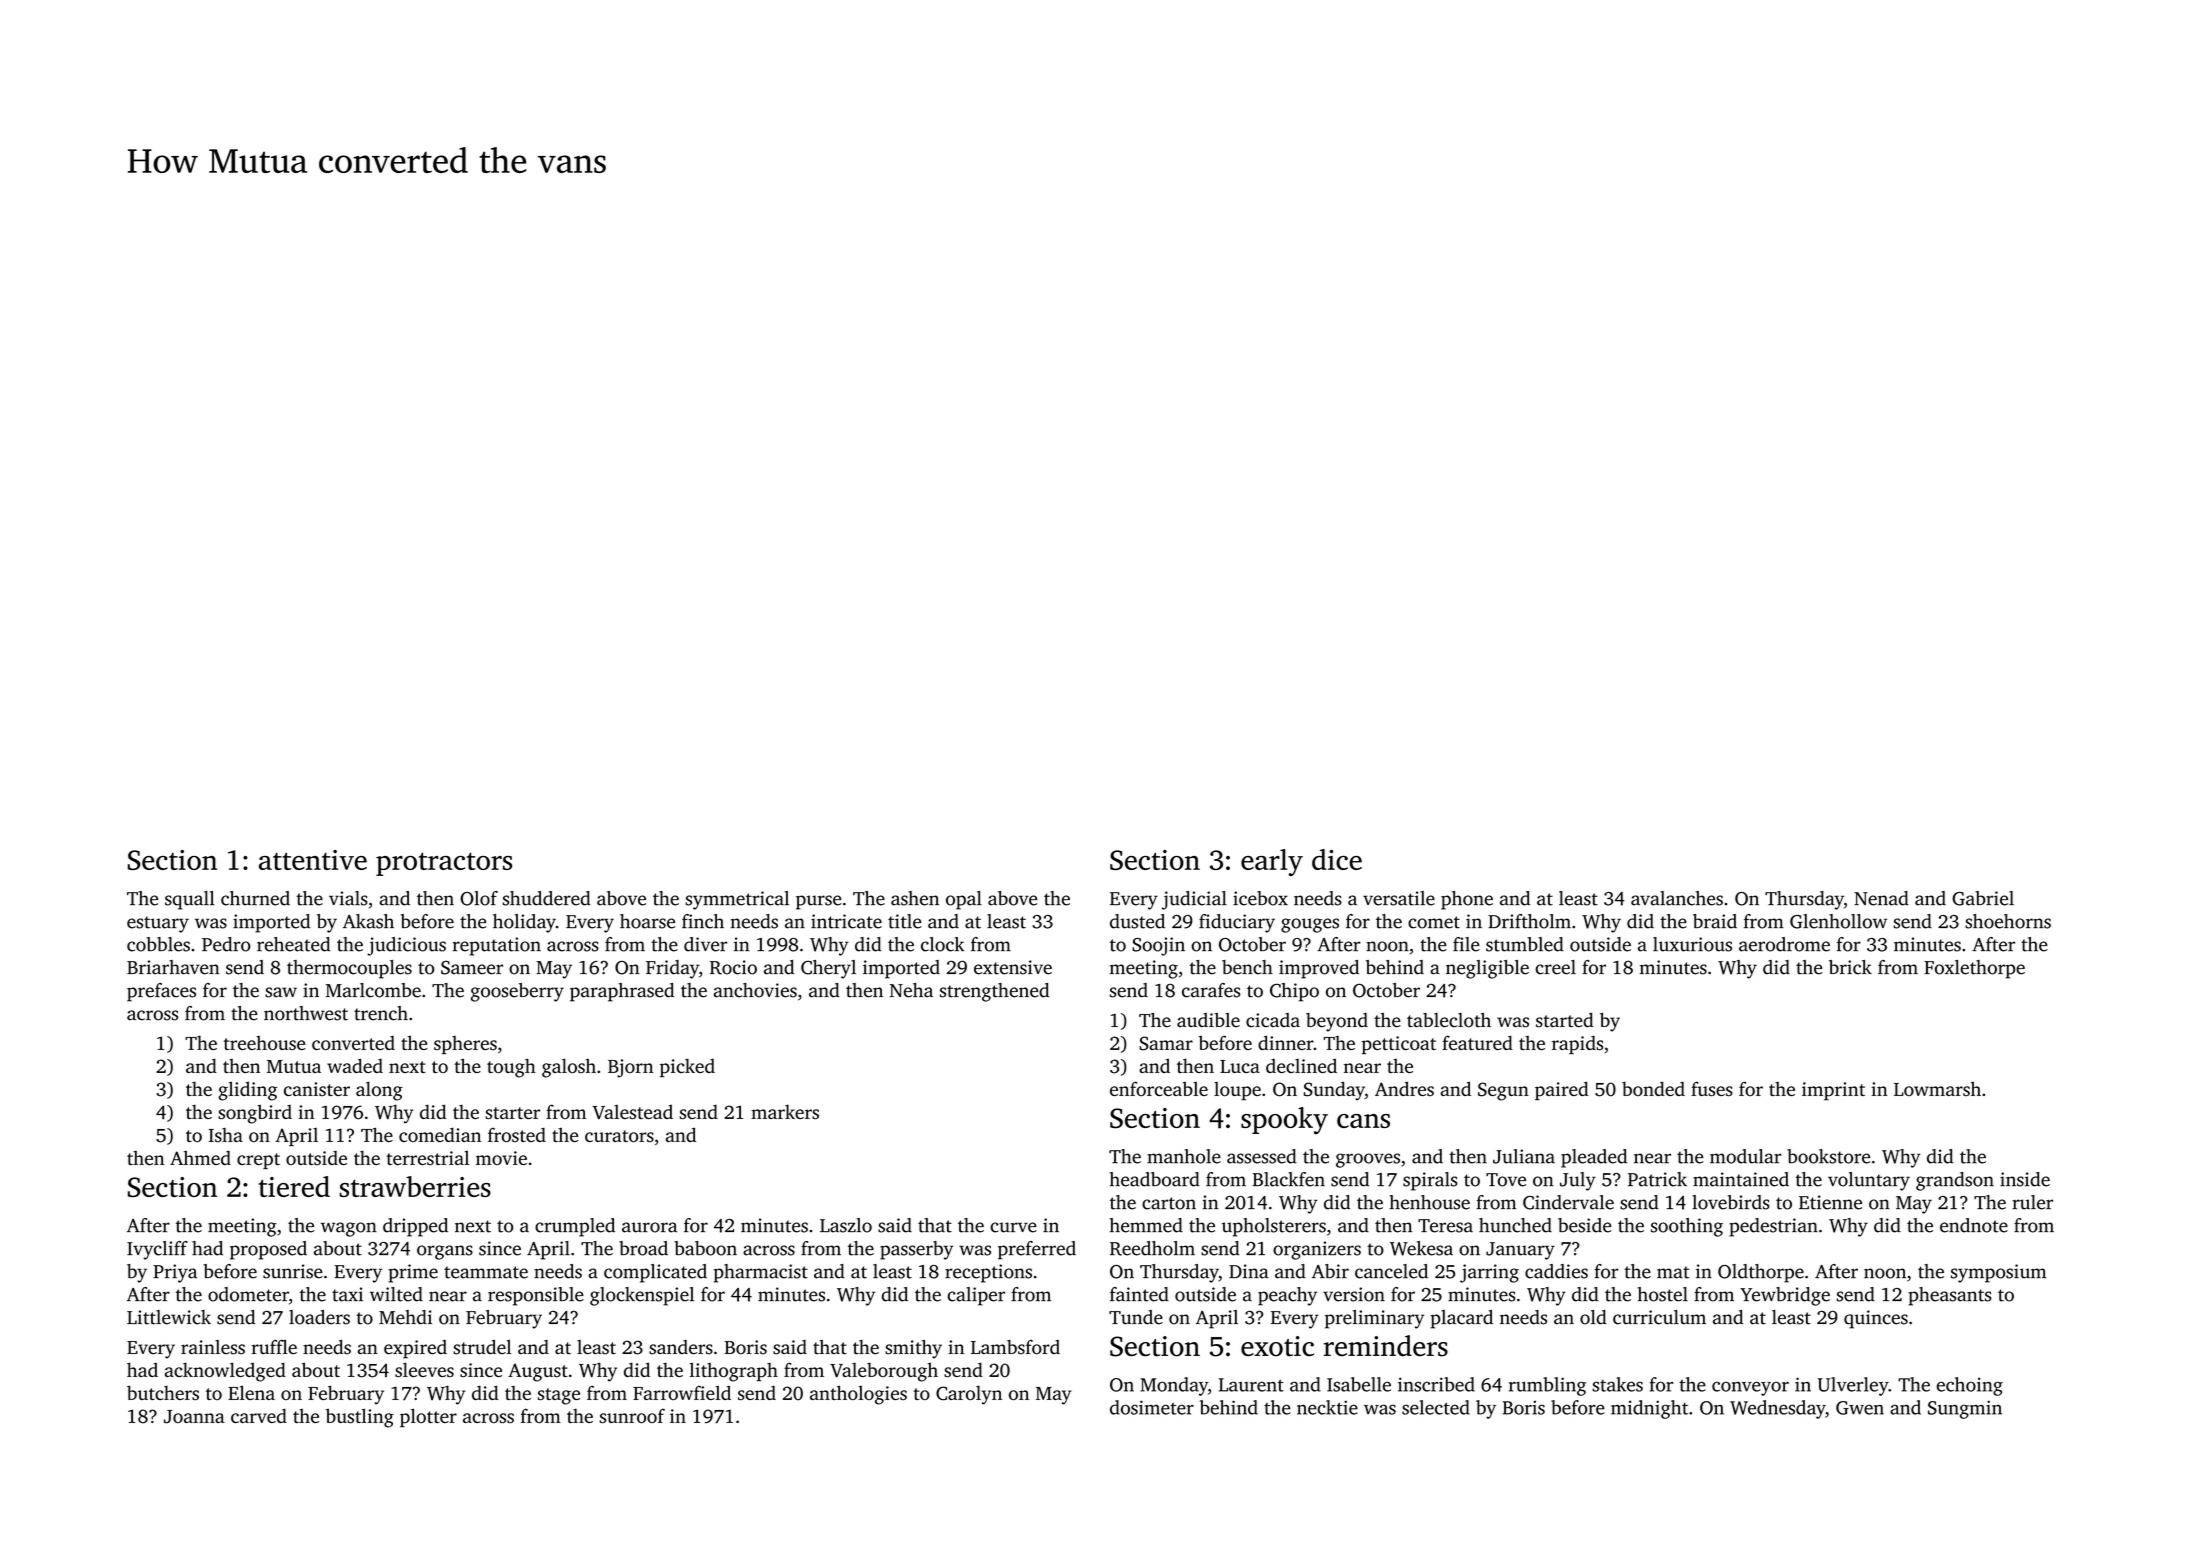 The height and width of the screenshot is (1549, 2191). Describe the element at coordinates (313, 860) in the screenshot. I see `attentive` at that location.
